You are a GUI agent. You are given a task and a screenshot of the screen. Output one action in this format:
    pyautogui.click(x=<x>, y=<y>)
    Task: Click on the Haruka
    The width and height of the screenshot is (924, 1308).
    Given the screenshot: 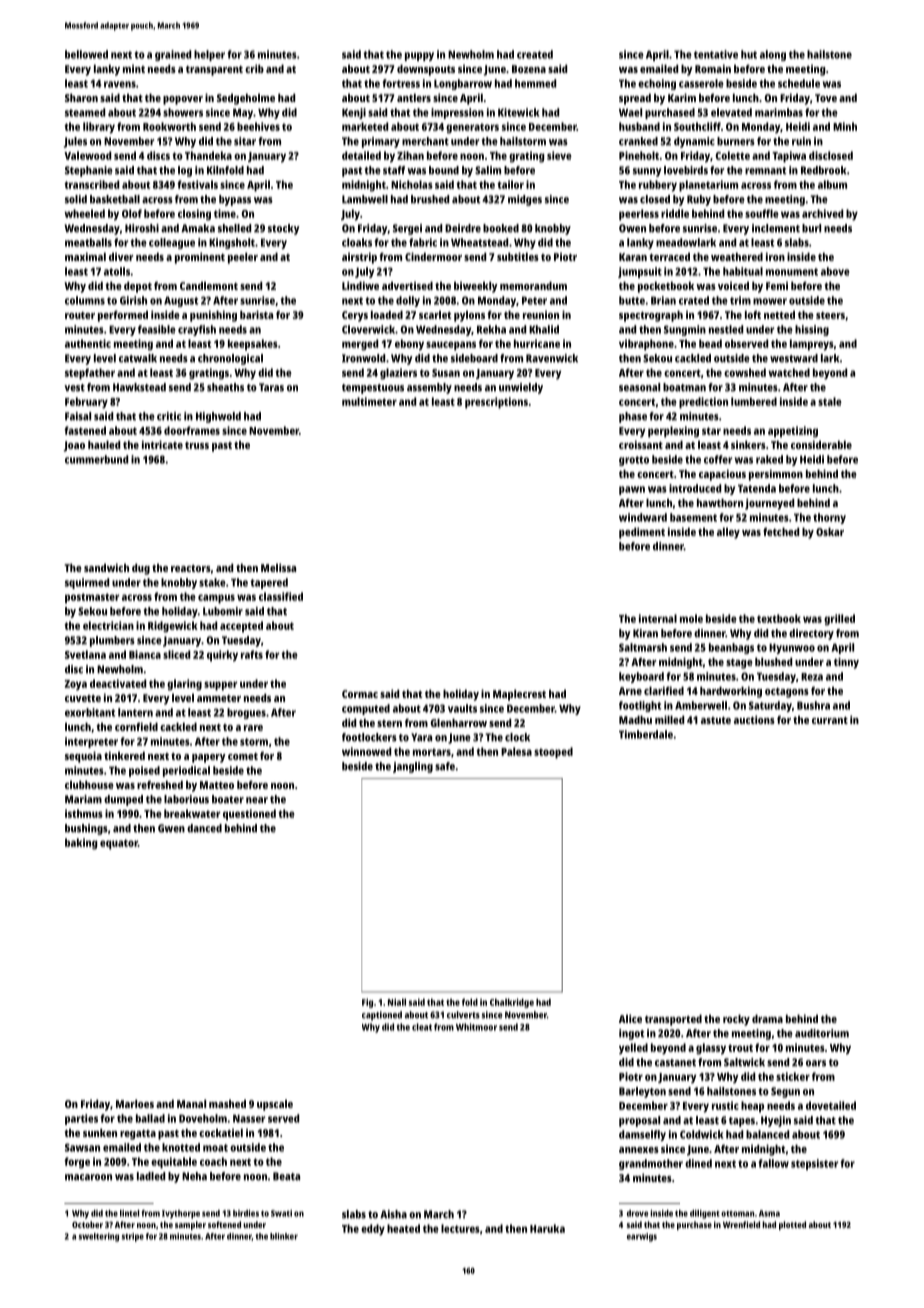 What is the action you would take?
    pyautogui.click(x=547, y=1228)
